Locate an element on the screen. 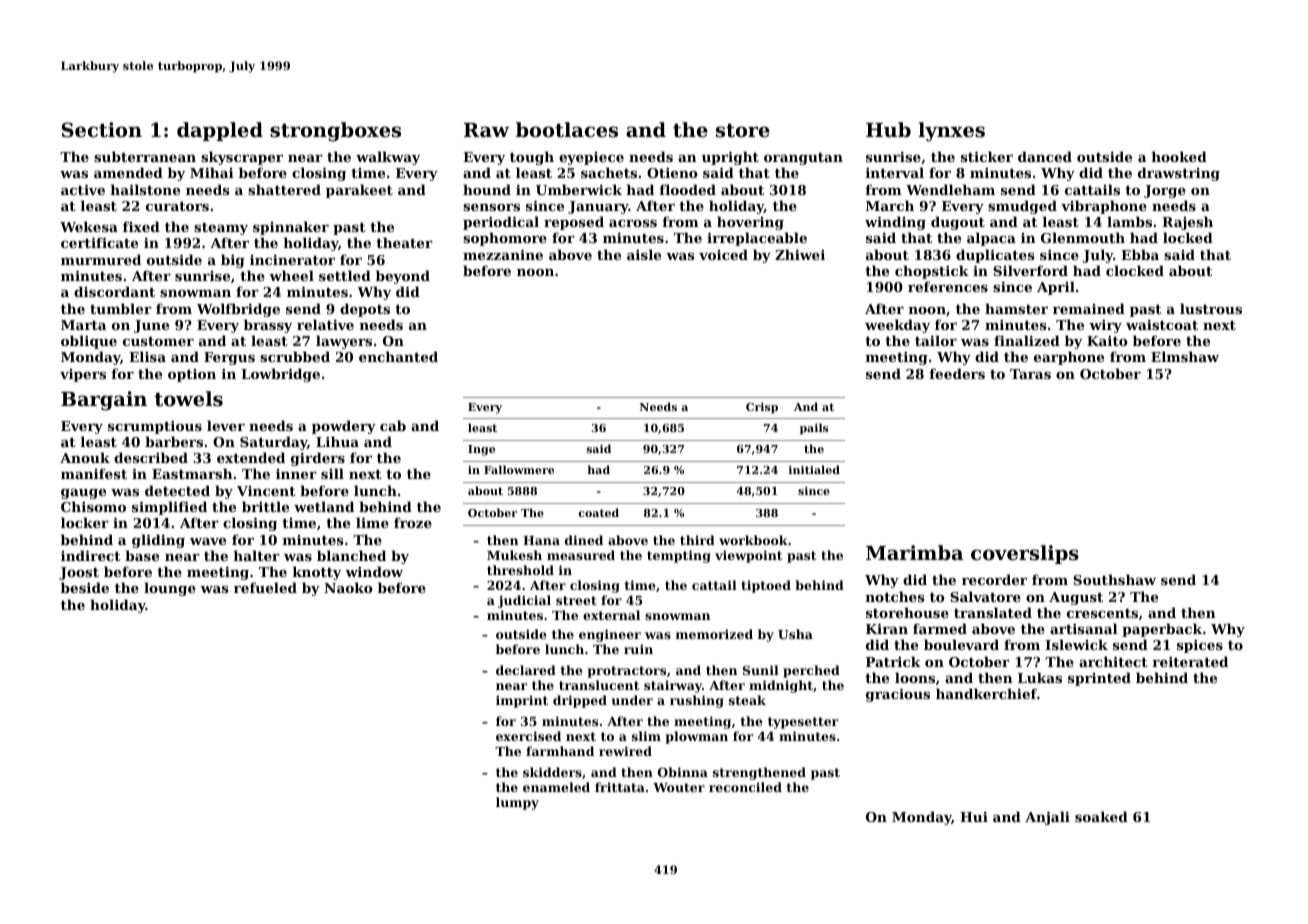 The width and height of the screenshot is (1308, 924). third is located at coordinates (697, 540).
